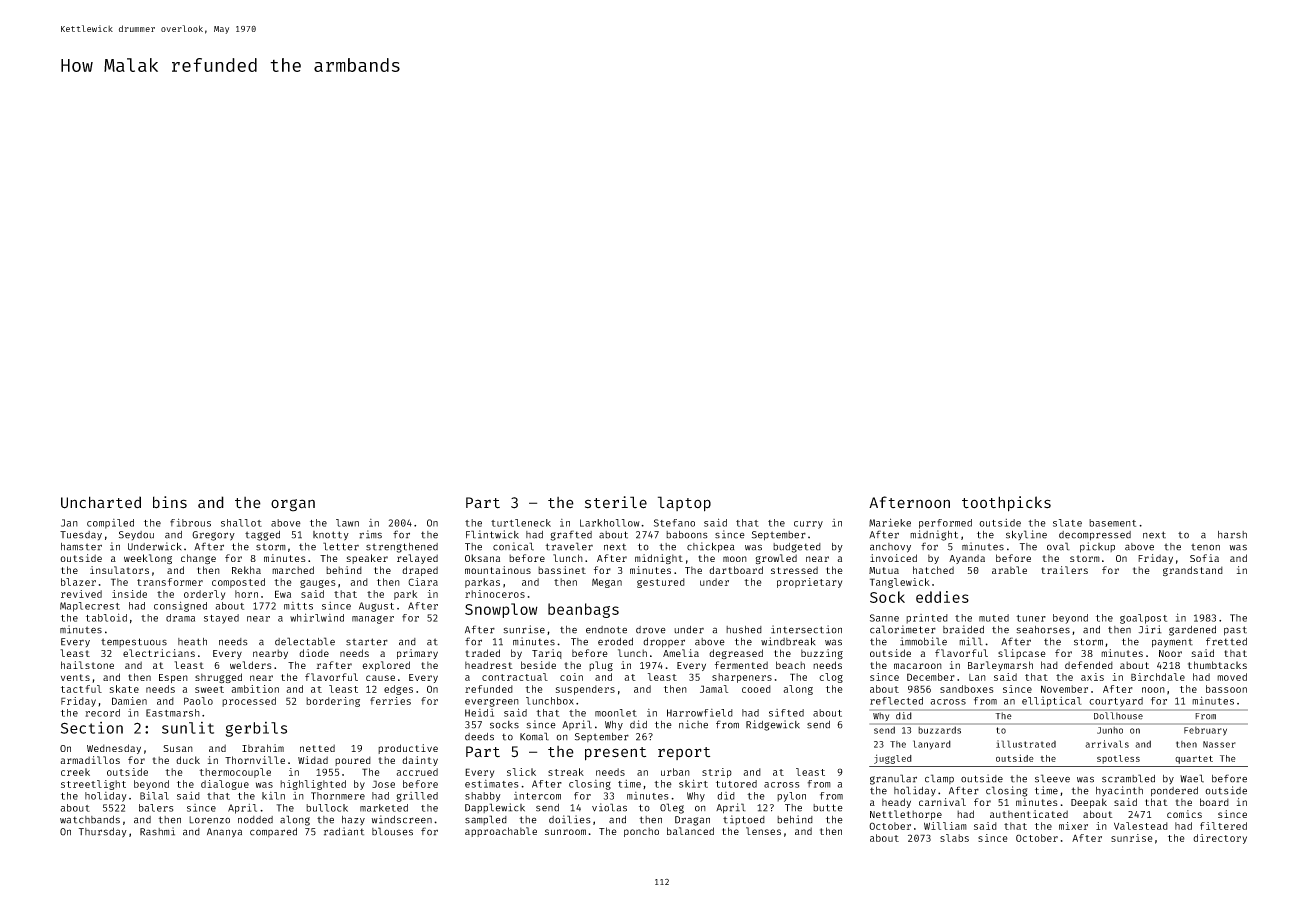 This screenshot has width=1308, height=924. What do you see at coordinates (616, 502) in the screenshot?
I see `sterile` at bounding box center [616, 502].
